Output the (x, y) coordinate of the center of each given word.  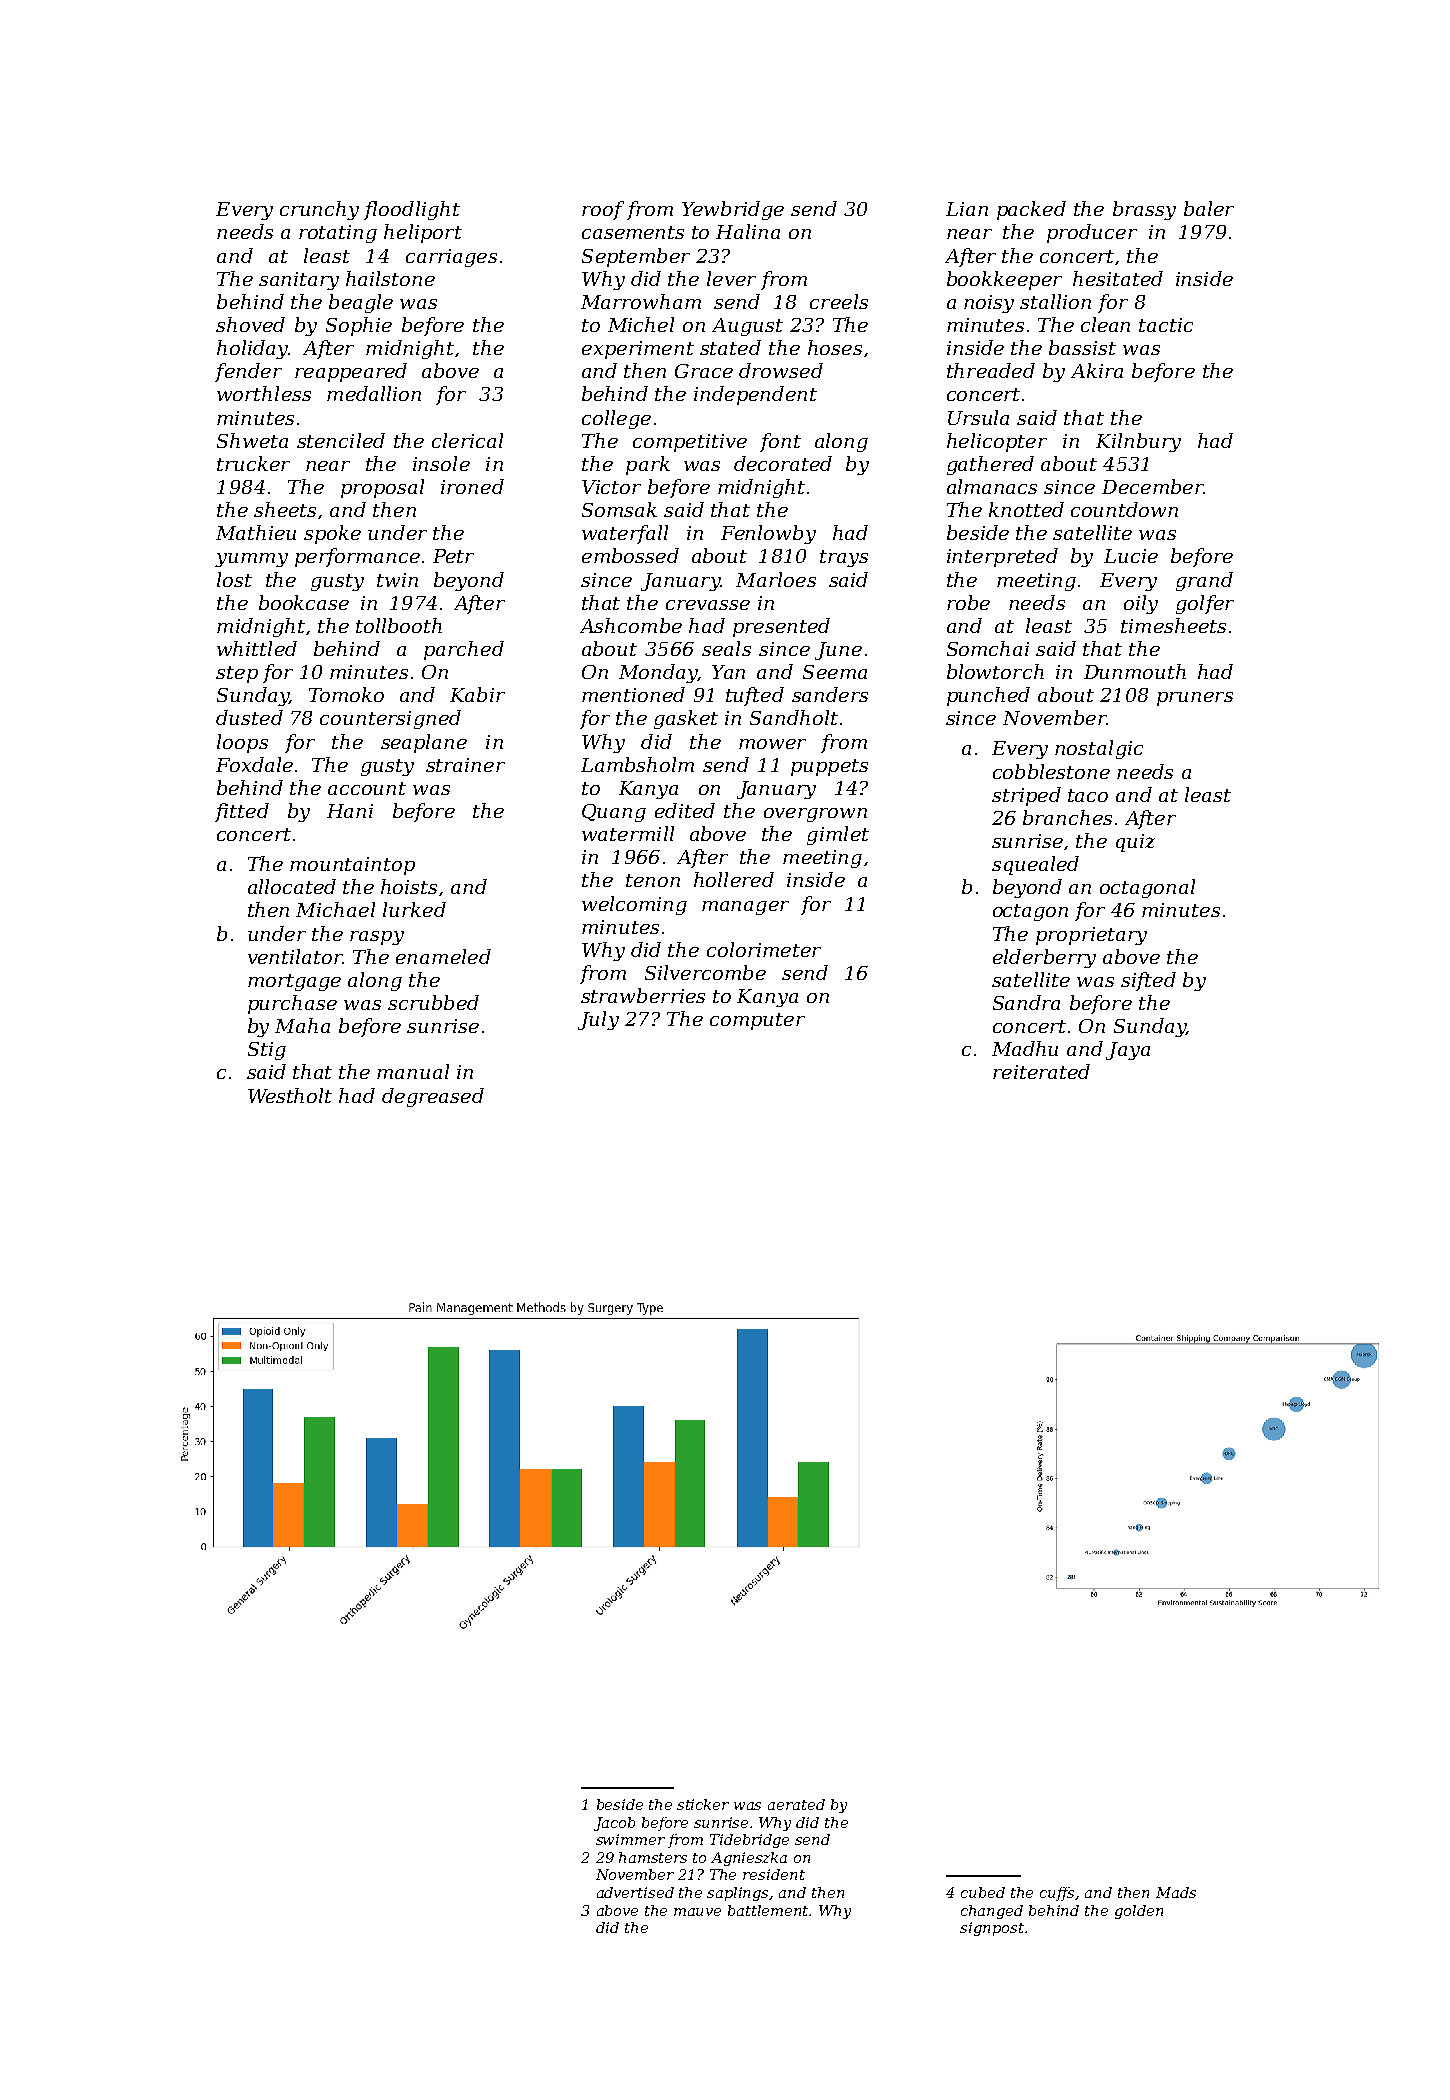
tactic (1166, 325)
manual (413, 1071)
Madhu (1025, 1048)
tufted (755, 696)
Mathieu (256, 532)
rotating (338, 234)
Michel (641, 324)
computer (757, 1021)
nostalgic (1099, 749)
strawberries (643, 995)
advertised (635, 1892)
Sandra (1026, 1002)
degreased (433, 1097)
